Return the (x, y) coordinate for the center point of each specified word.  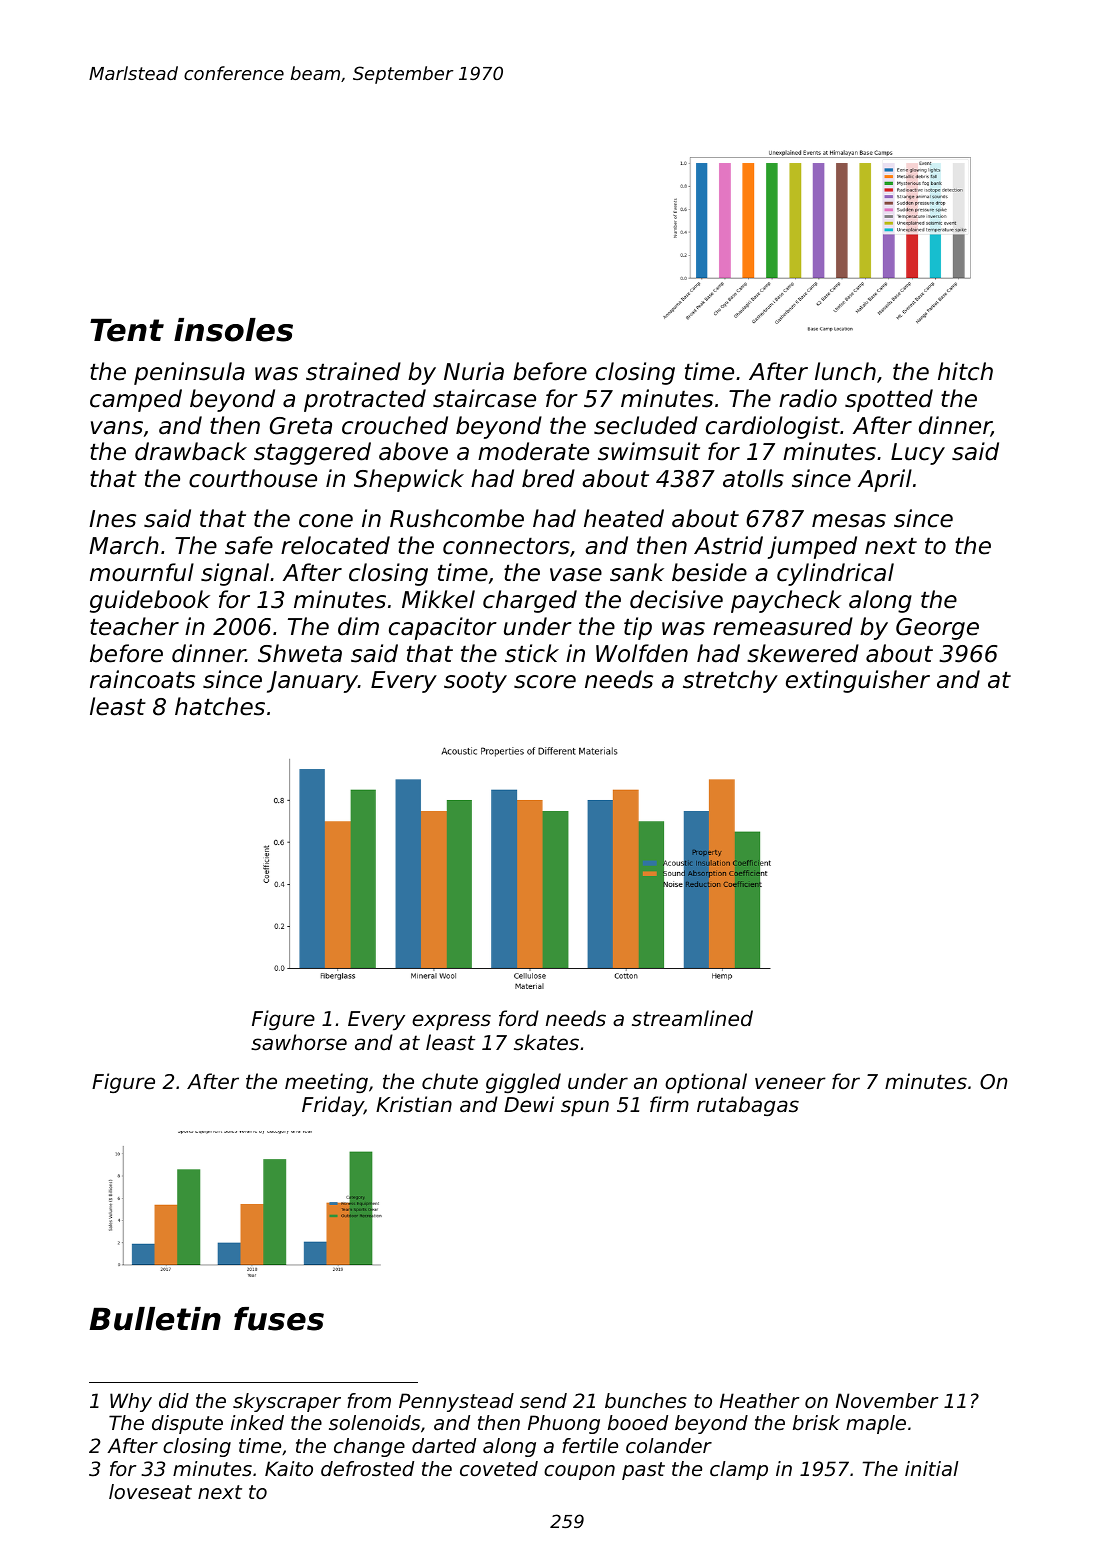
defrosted (367, 1469)
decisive (676, 599)
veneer (790, 1083)
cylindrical (835, 574)
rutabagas (748, 1106)
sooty (475, 682)
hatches (220, 706)
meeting (326, 1083)
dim (358, 626)
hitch (965, 371)
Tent (127, 330)
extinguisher (858, 681)
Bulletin (155, 1319)
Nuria (474, 371)
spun (585, 1108)
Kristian (414, 1104)
